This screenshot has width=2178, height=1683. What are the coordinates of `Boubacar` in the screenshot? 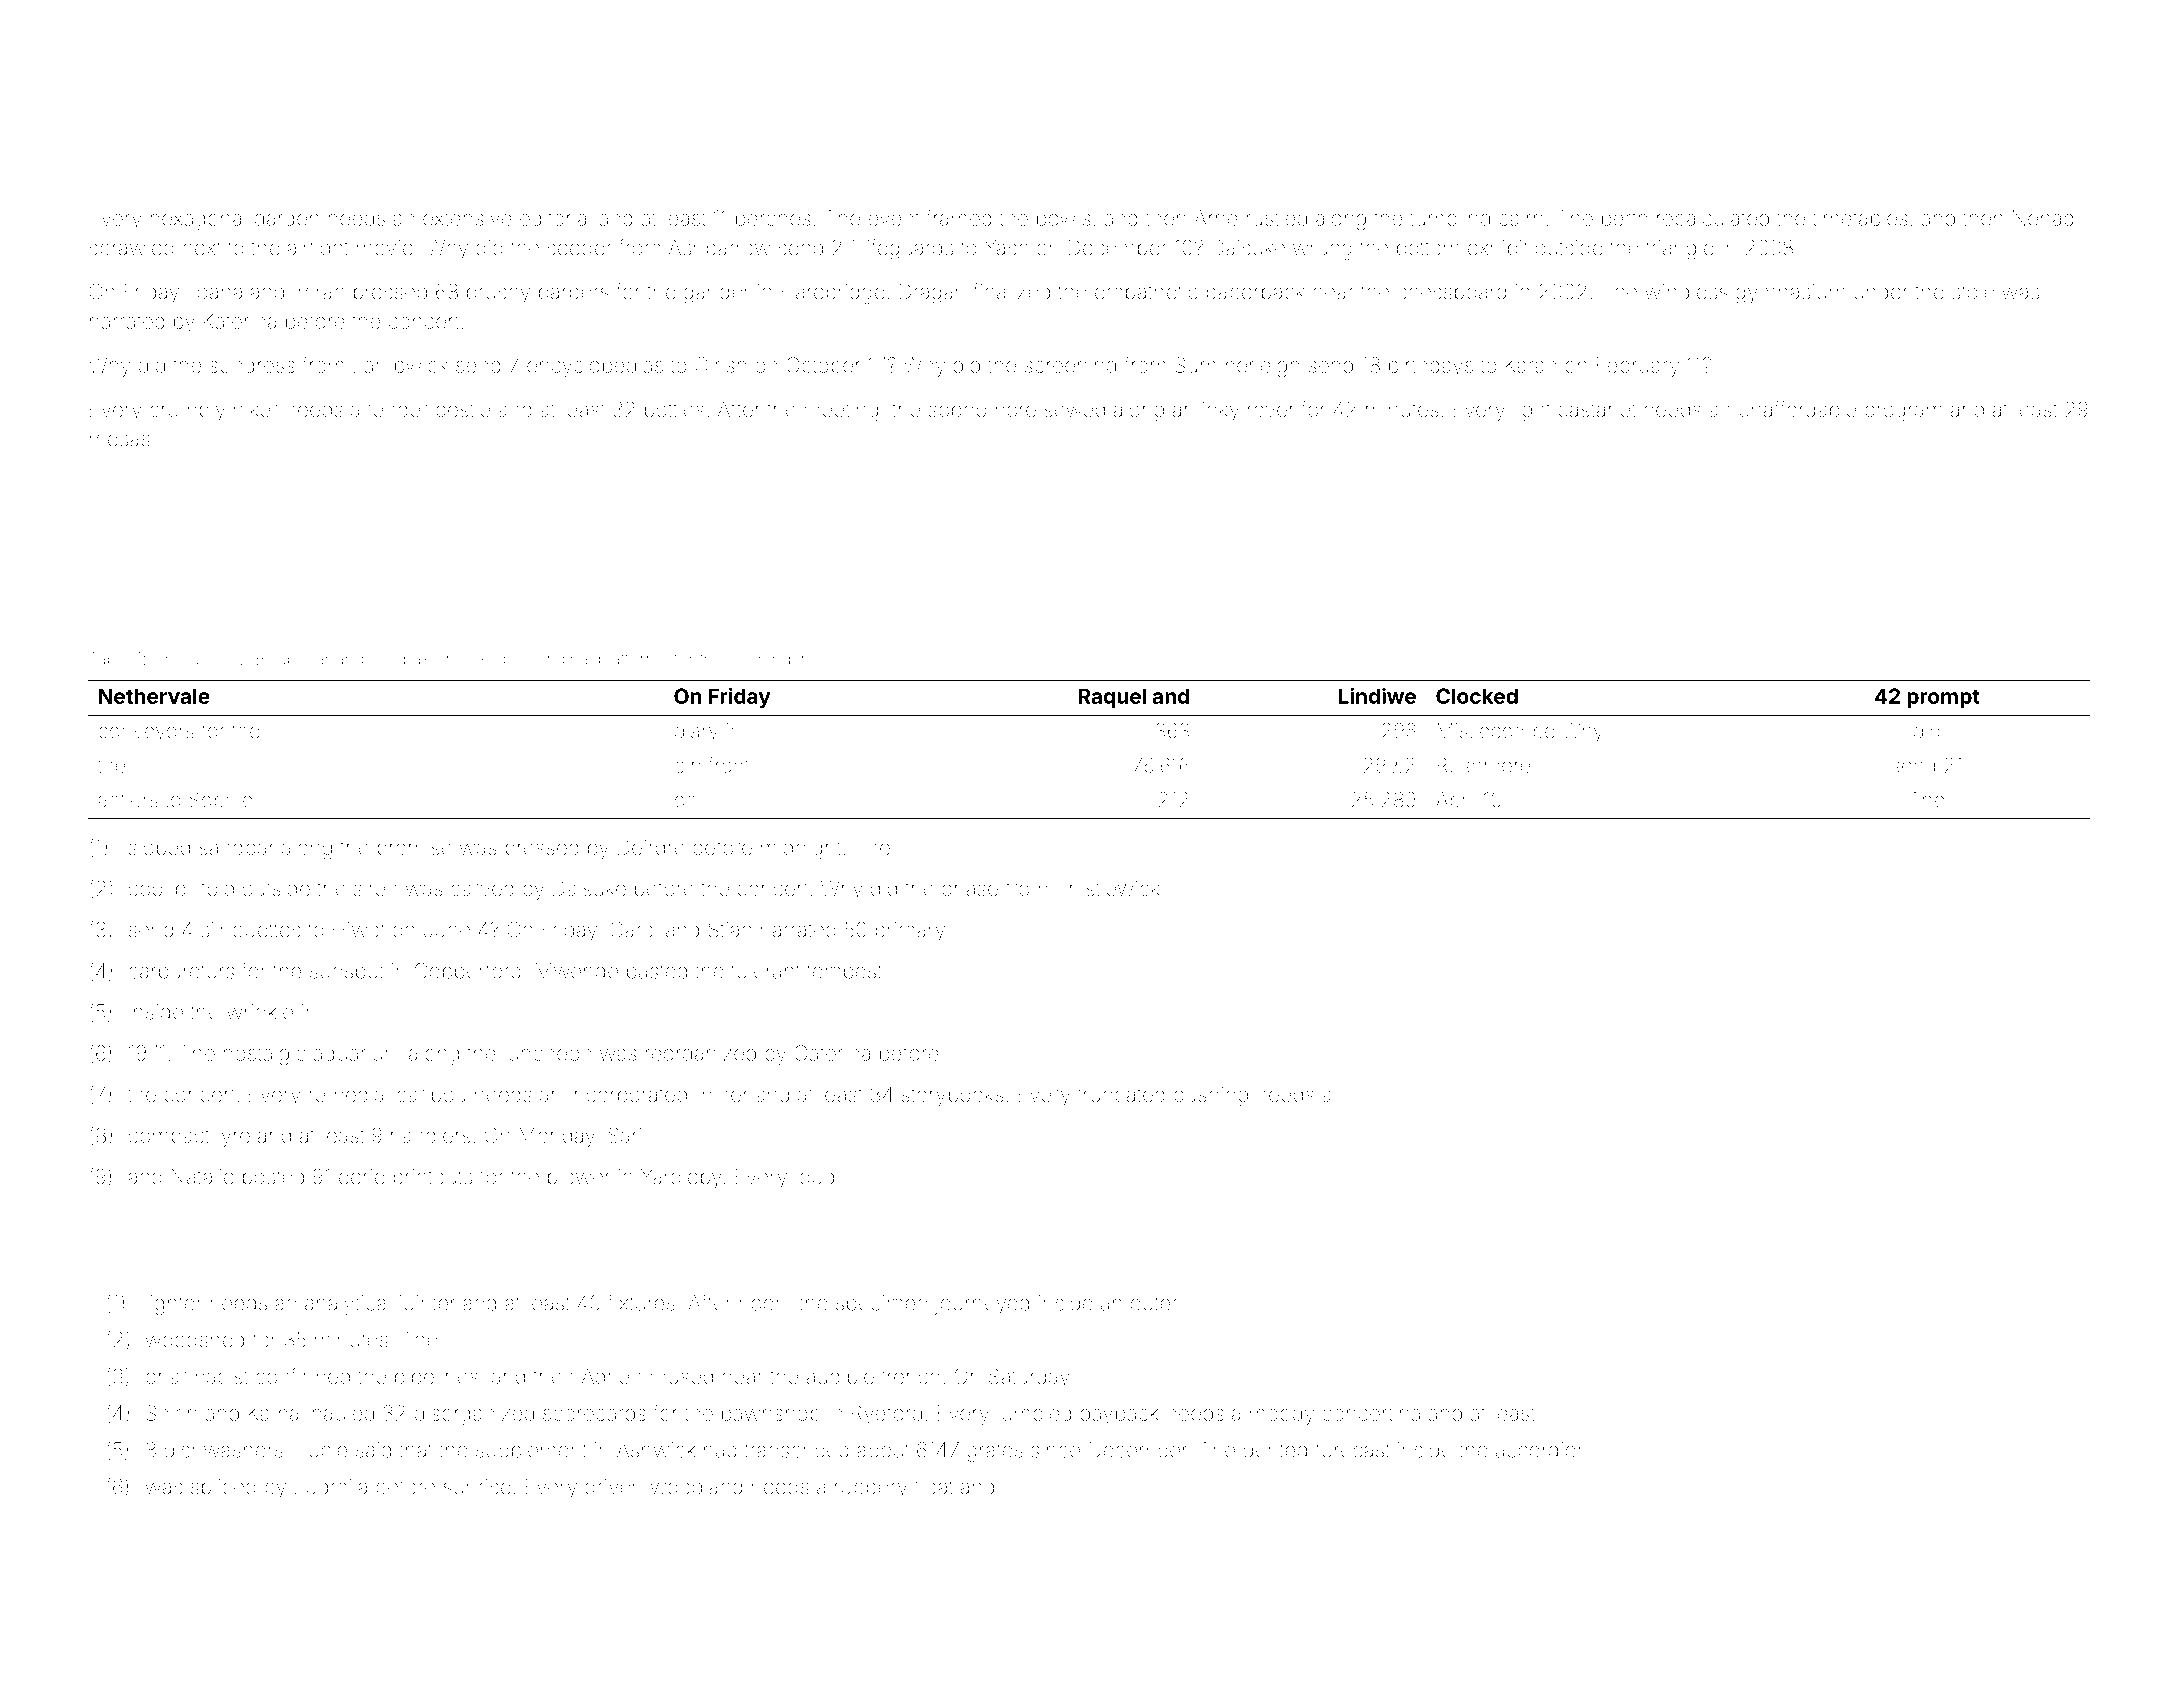 It's located at (293, 658).
